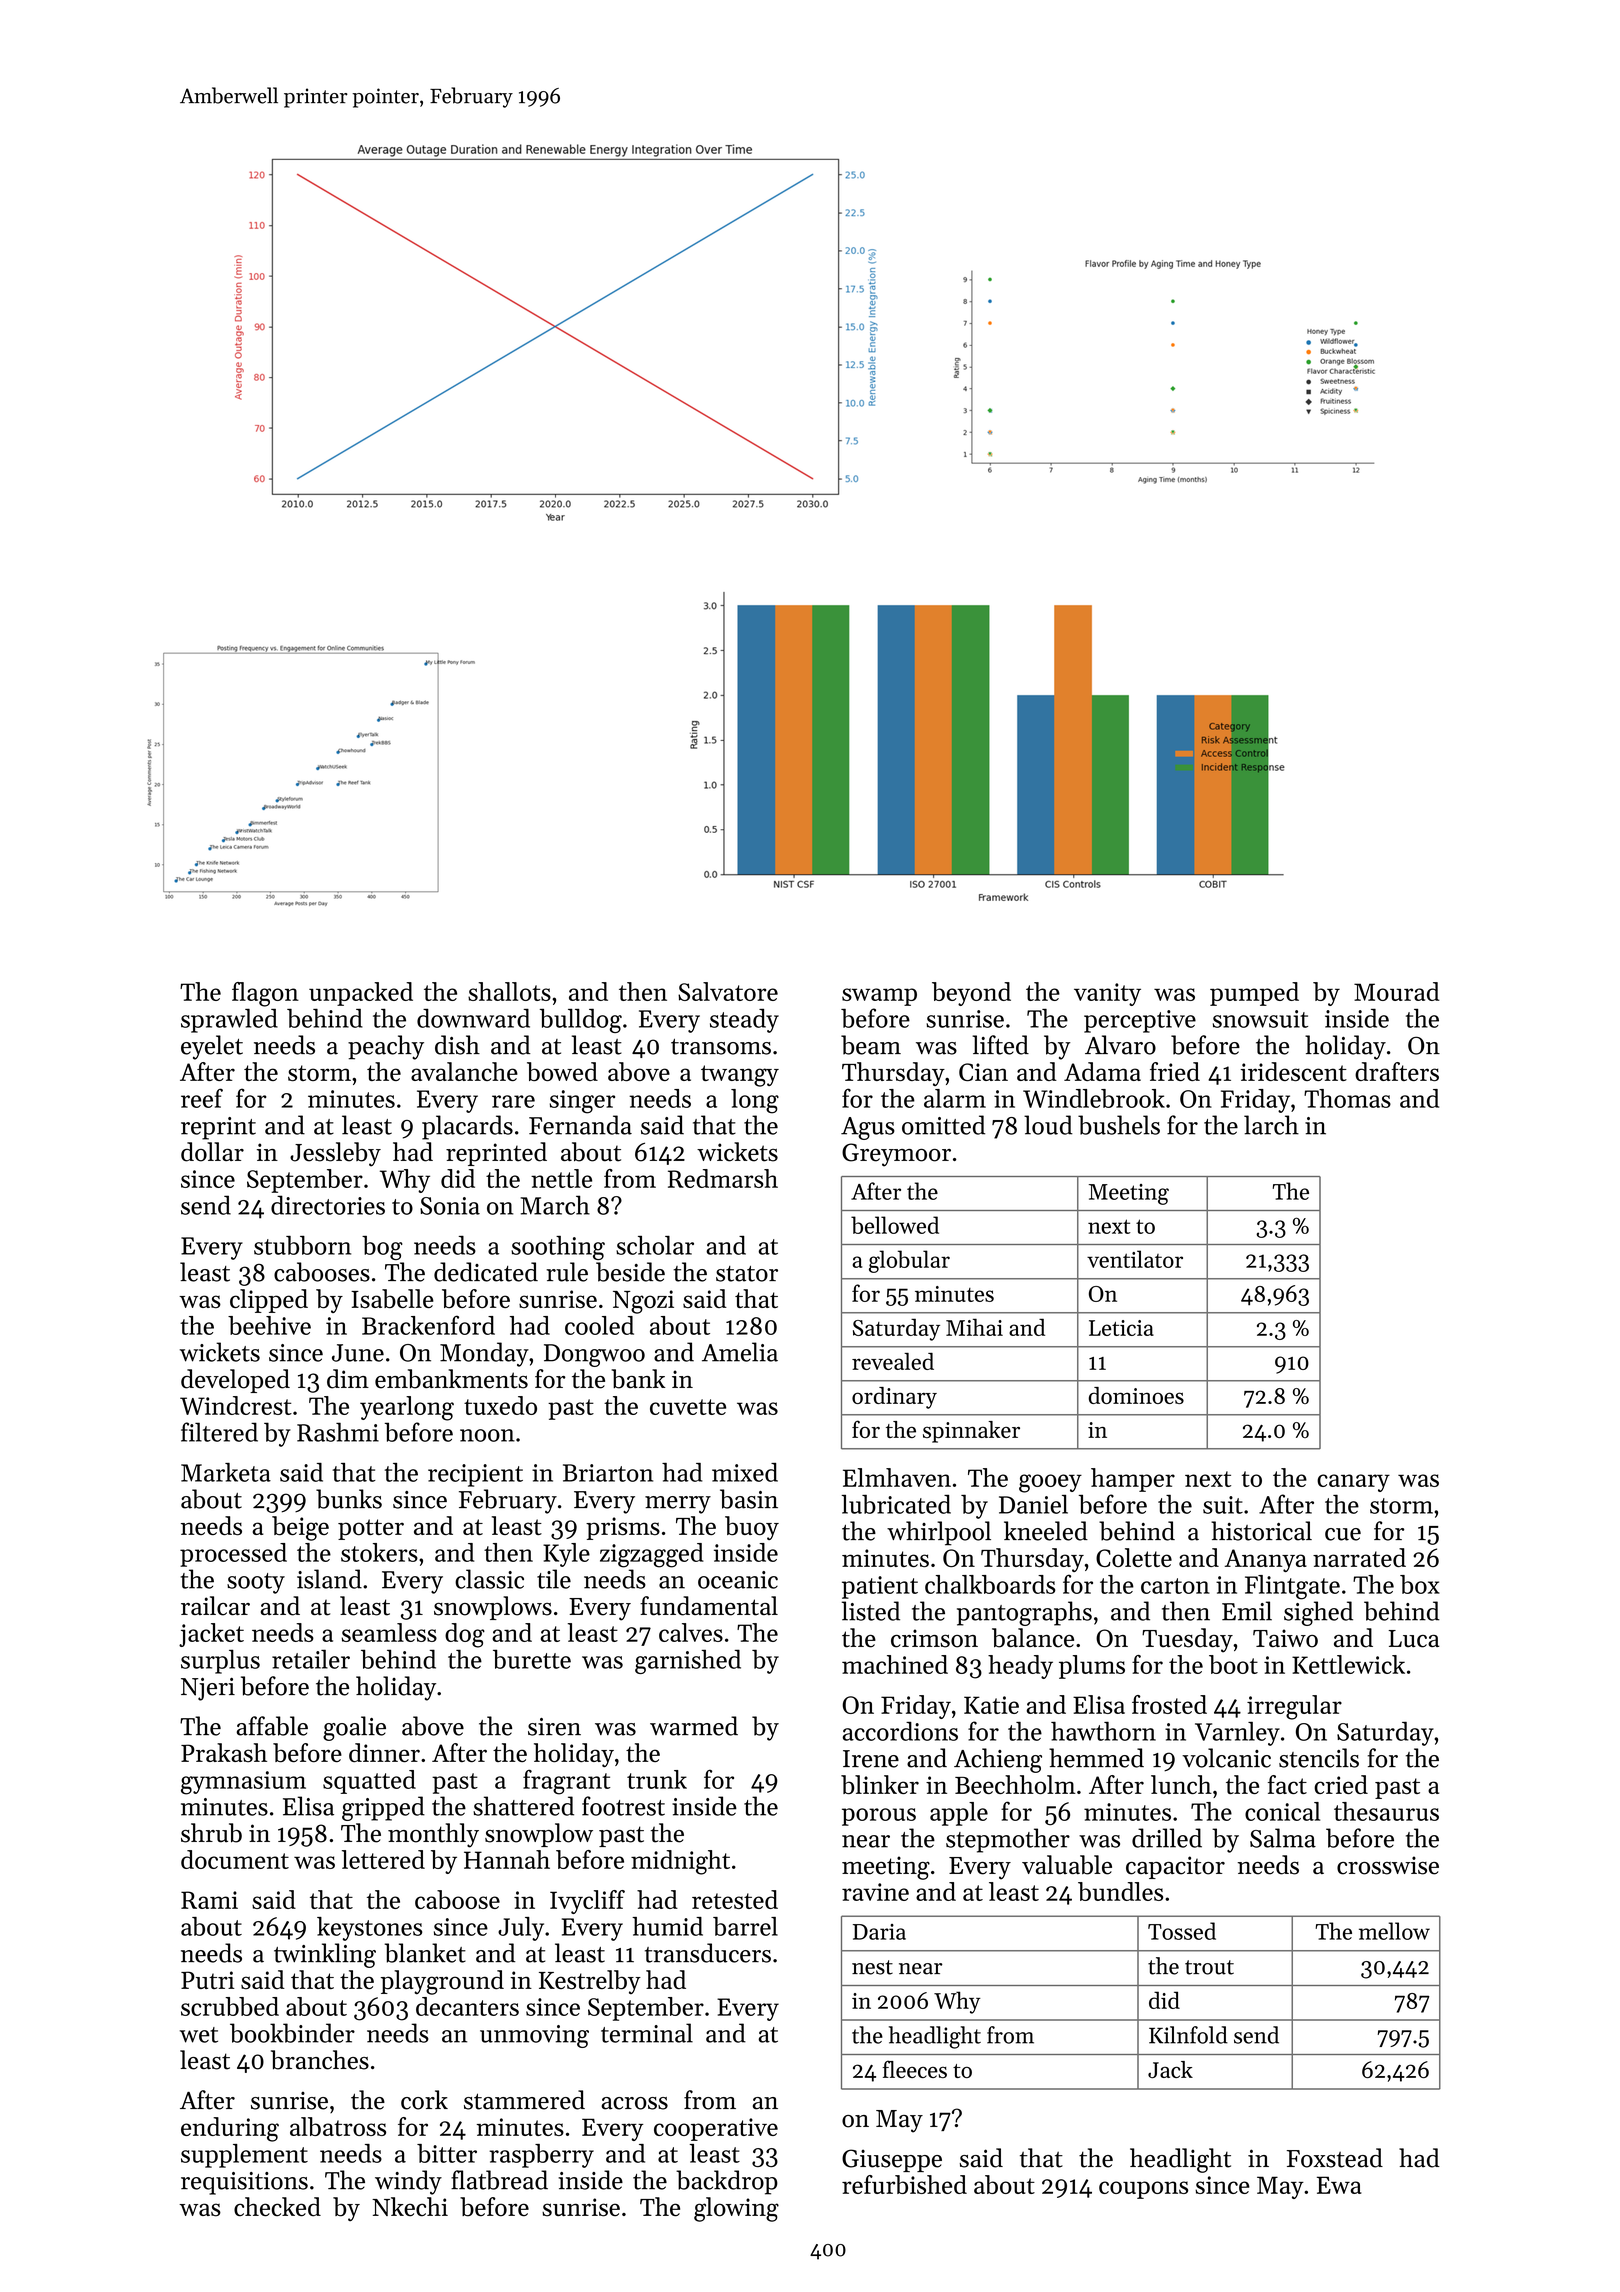 The height and width of the image is (2292, 1620). I want to click on kneeled, so click(1046, 1531).
